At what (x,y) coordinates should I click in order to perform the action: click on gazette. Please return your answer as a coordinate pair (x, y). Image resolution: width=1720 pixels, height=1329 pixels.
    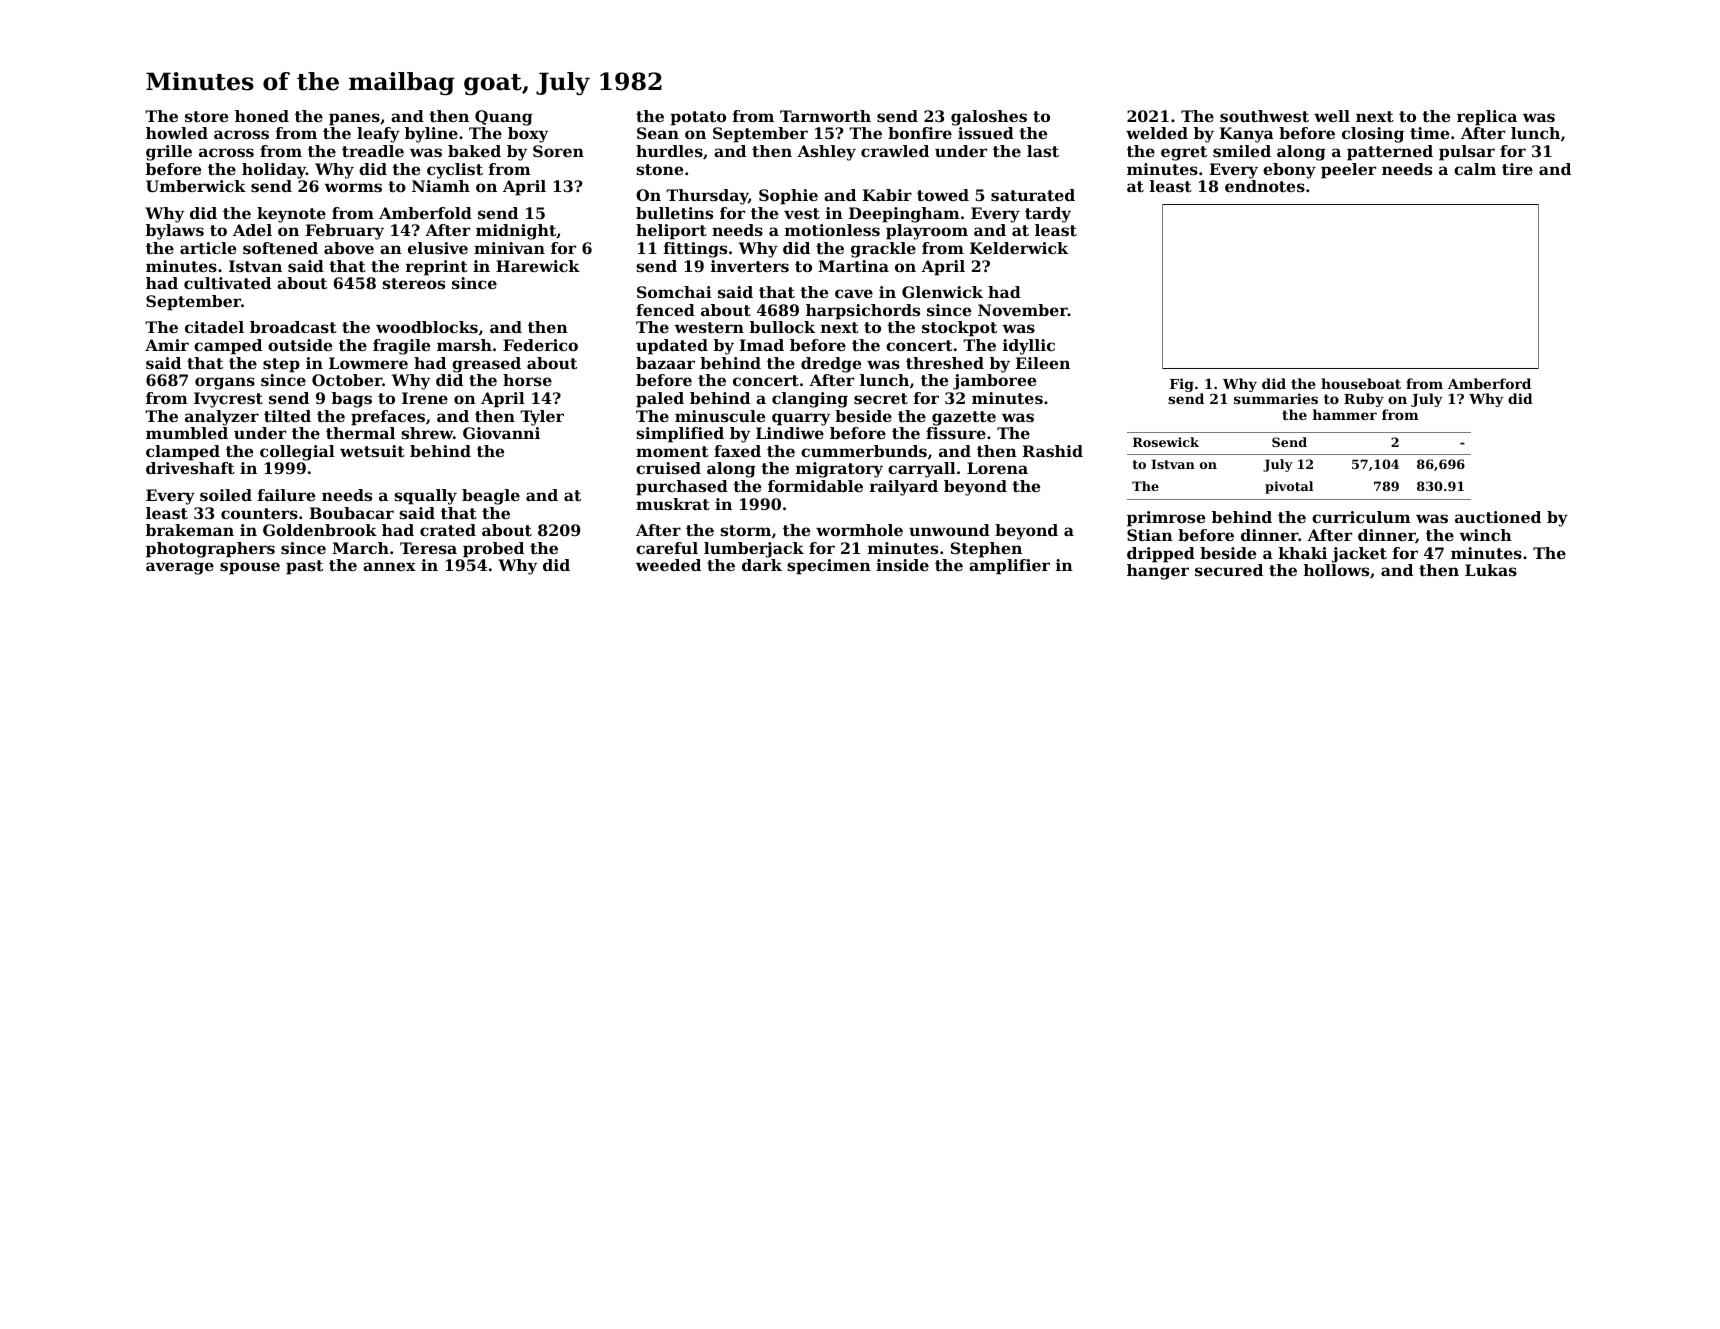
    Looking at the image, I should click on (964, 418).
